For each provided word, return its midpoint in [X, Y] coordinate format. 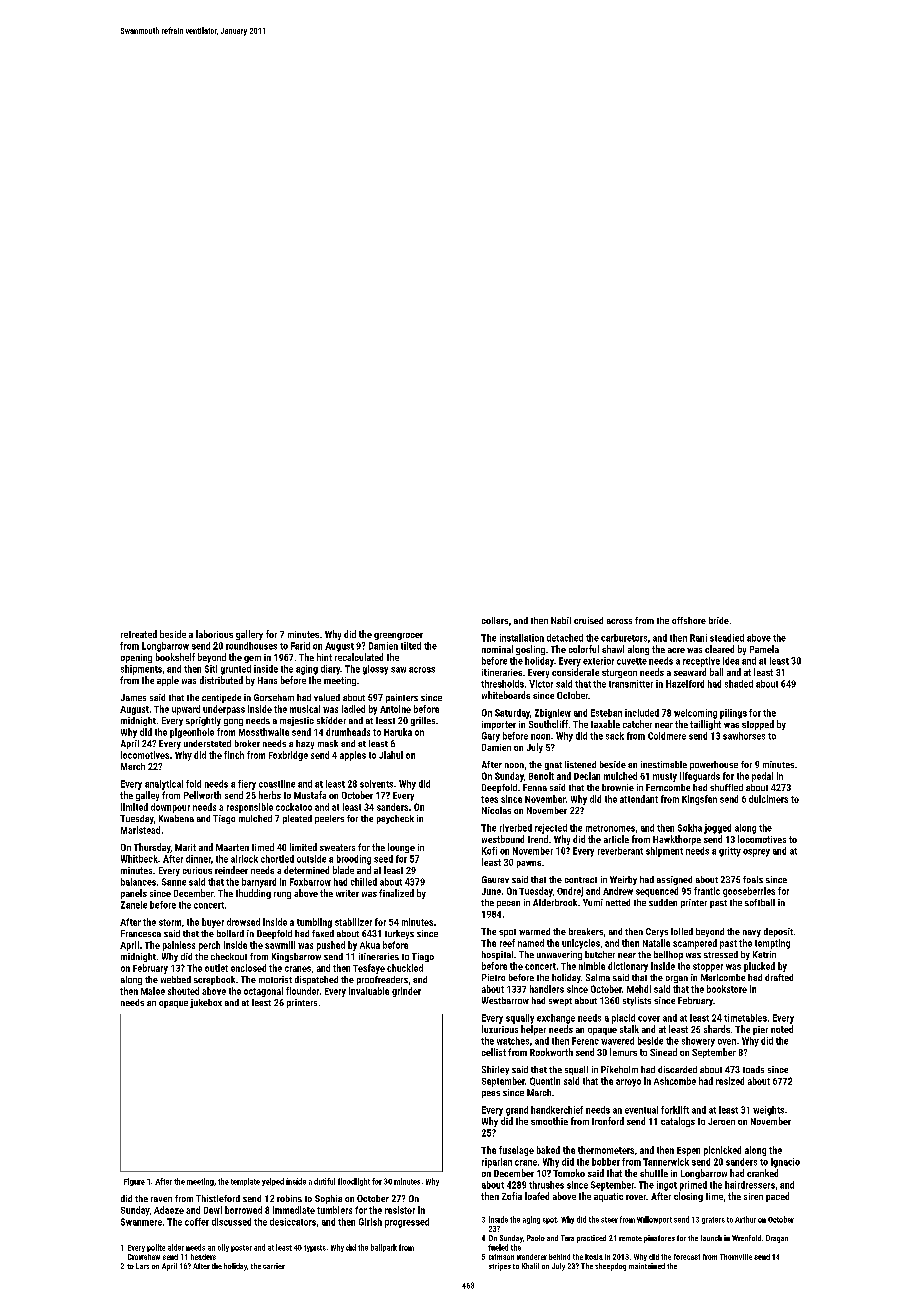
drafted [779, 977]
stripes [500, 1267]
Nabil [561, 620]
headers [203, 1257]
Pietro [493, 977]
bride [719, 620]
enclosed [248, 968]
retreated [139, 634]
